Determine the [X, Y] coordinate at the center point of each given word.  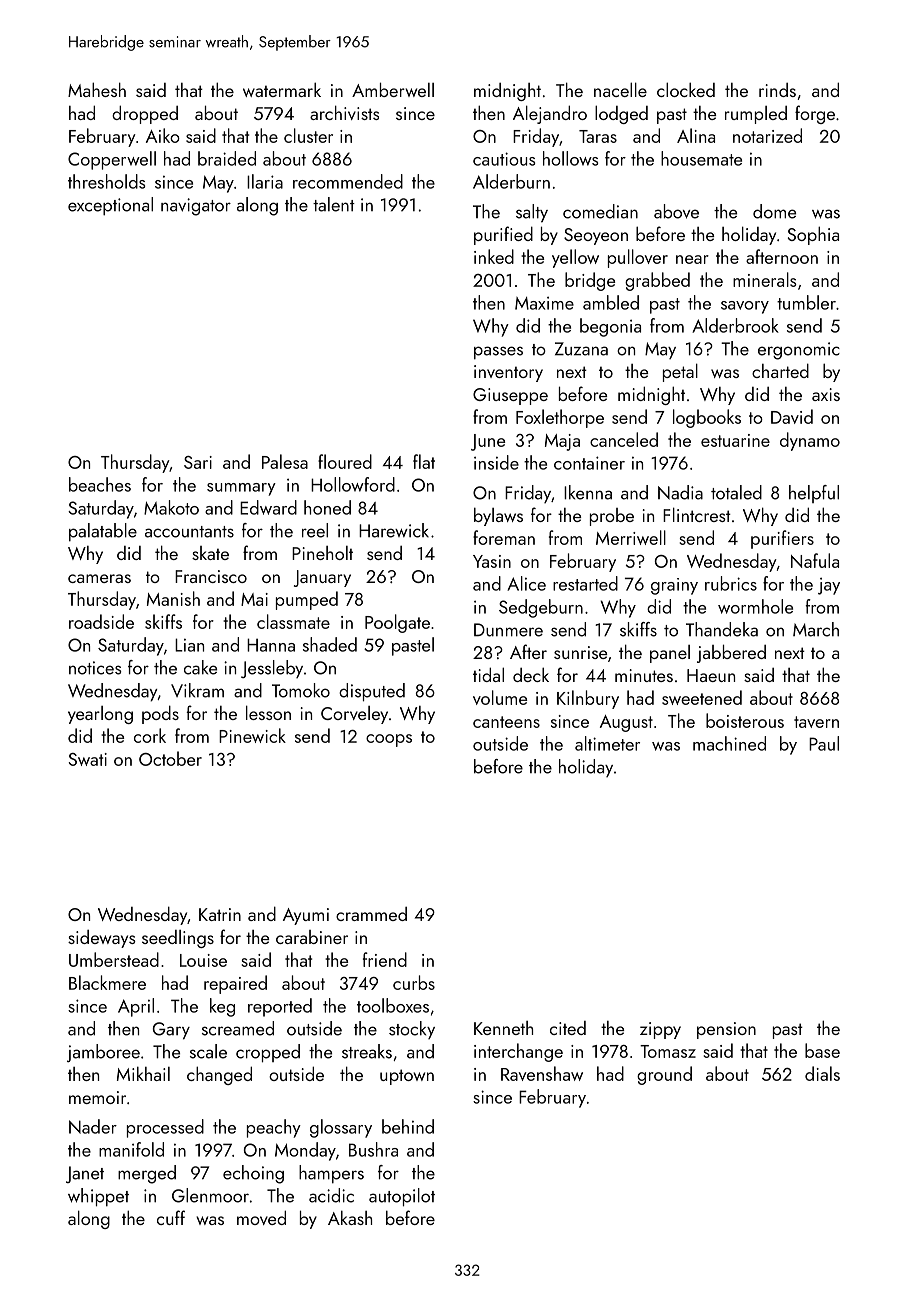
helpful [814, 494]
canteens [506, 722]
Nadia [680, 492]
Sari [198, 462]
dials [822, 1073]
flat [424, 461]
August [626, 723]
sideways [102, 939]
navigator [196, 207]
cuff [171, 1217]
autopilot [402, 1197]
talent [334, 204]
